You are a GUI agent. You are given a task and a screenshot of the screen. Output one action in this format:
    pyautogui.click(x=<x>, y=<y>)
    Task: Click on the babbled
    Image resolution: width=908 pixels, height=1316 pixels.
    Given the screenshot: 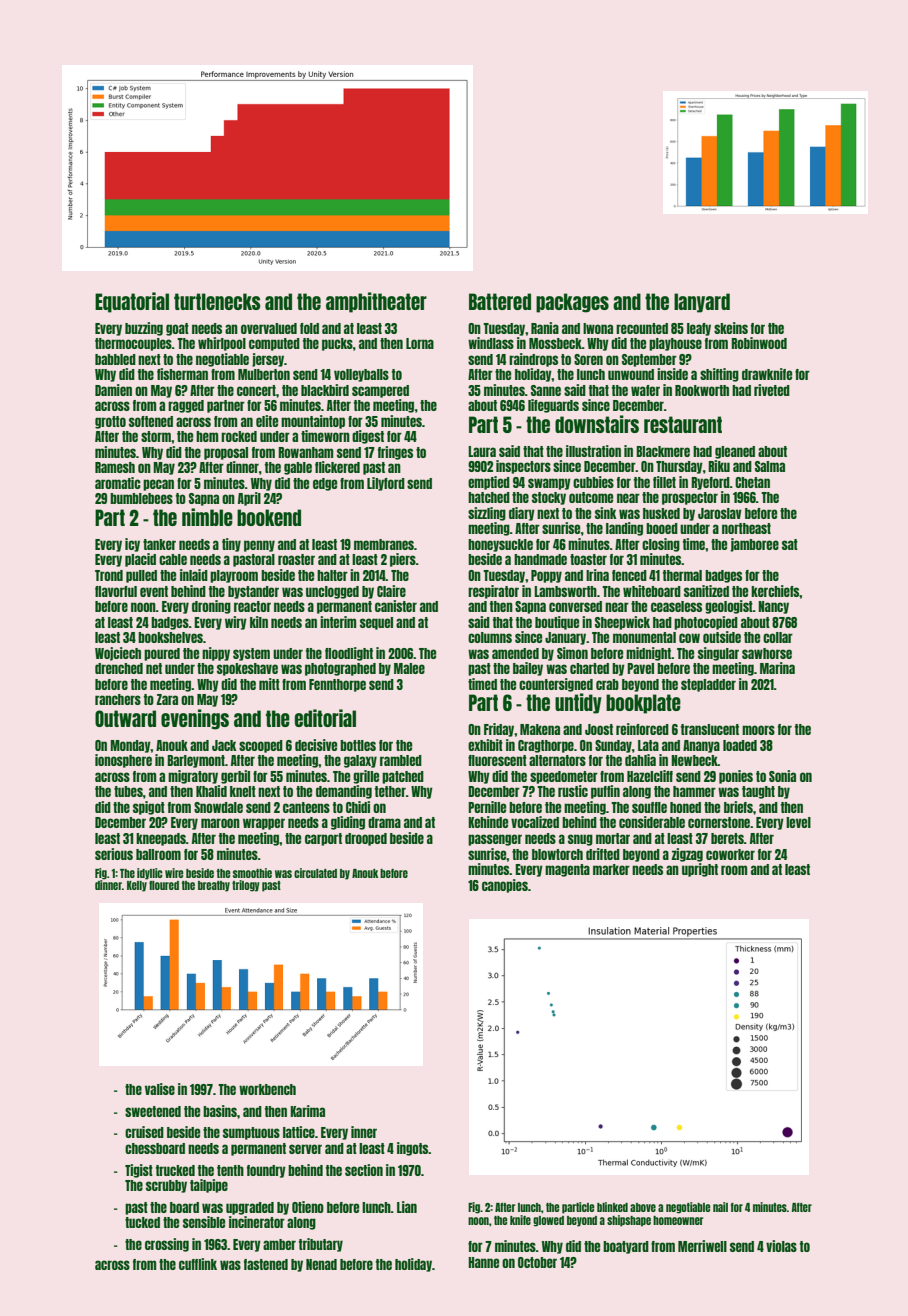 What is the action you would take?
    pyautogui.click(x=115, y=359)
